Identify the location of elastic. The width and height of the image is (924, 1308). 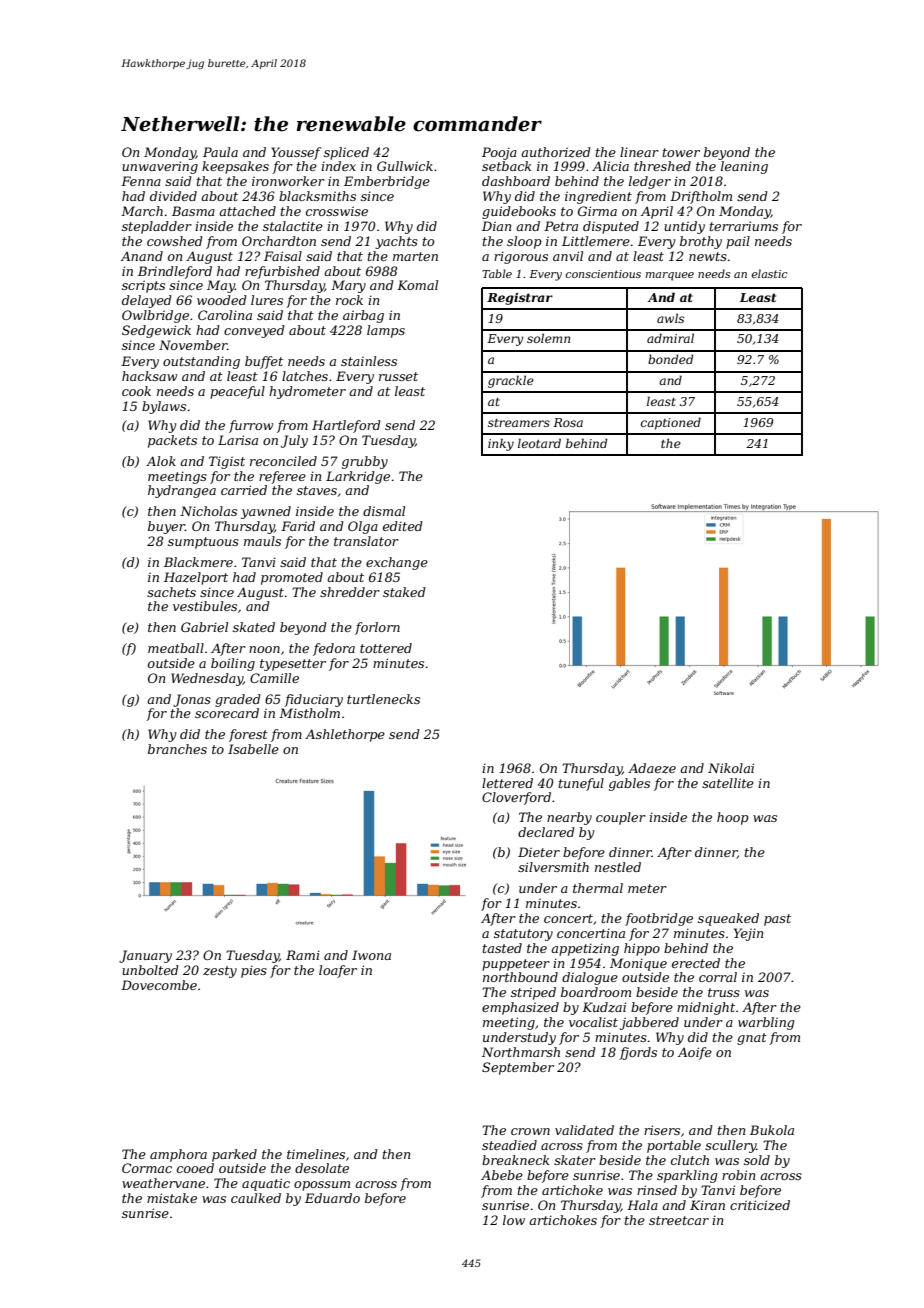
(769, 273).
